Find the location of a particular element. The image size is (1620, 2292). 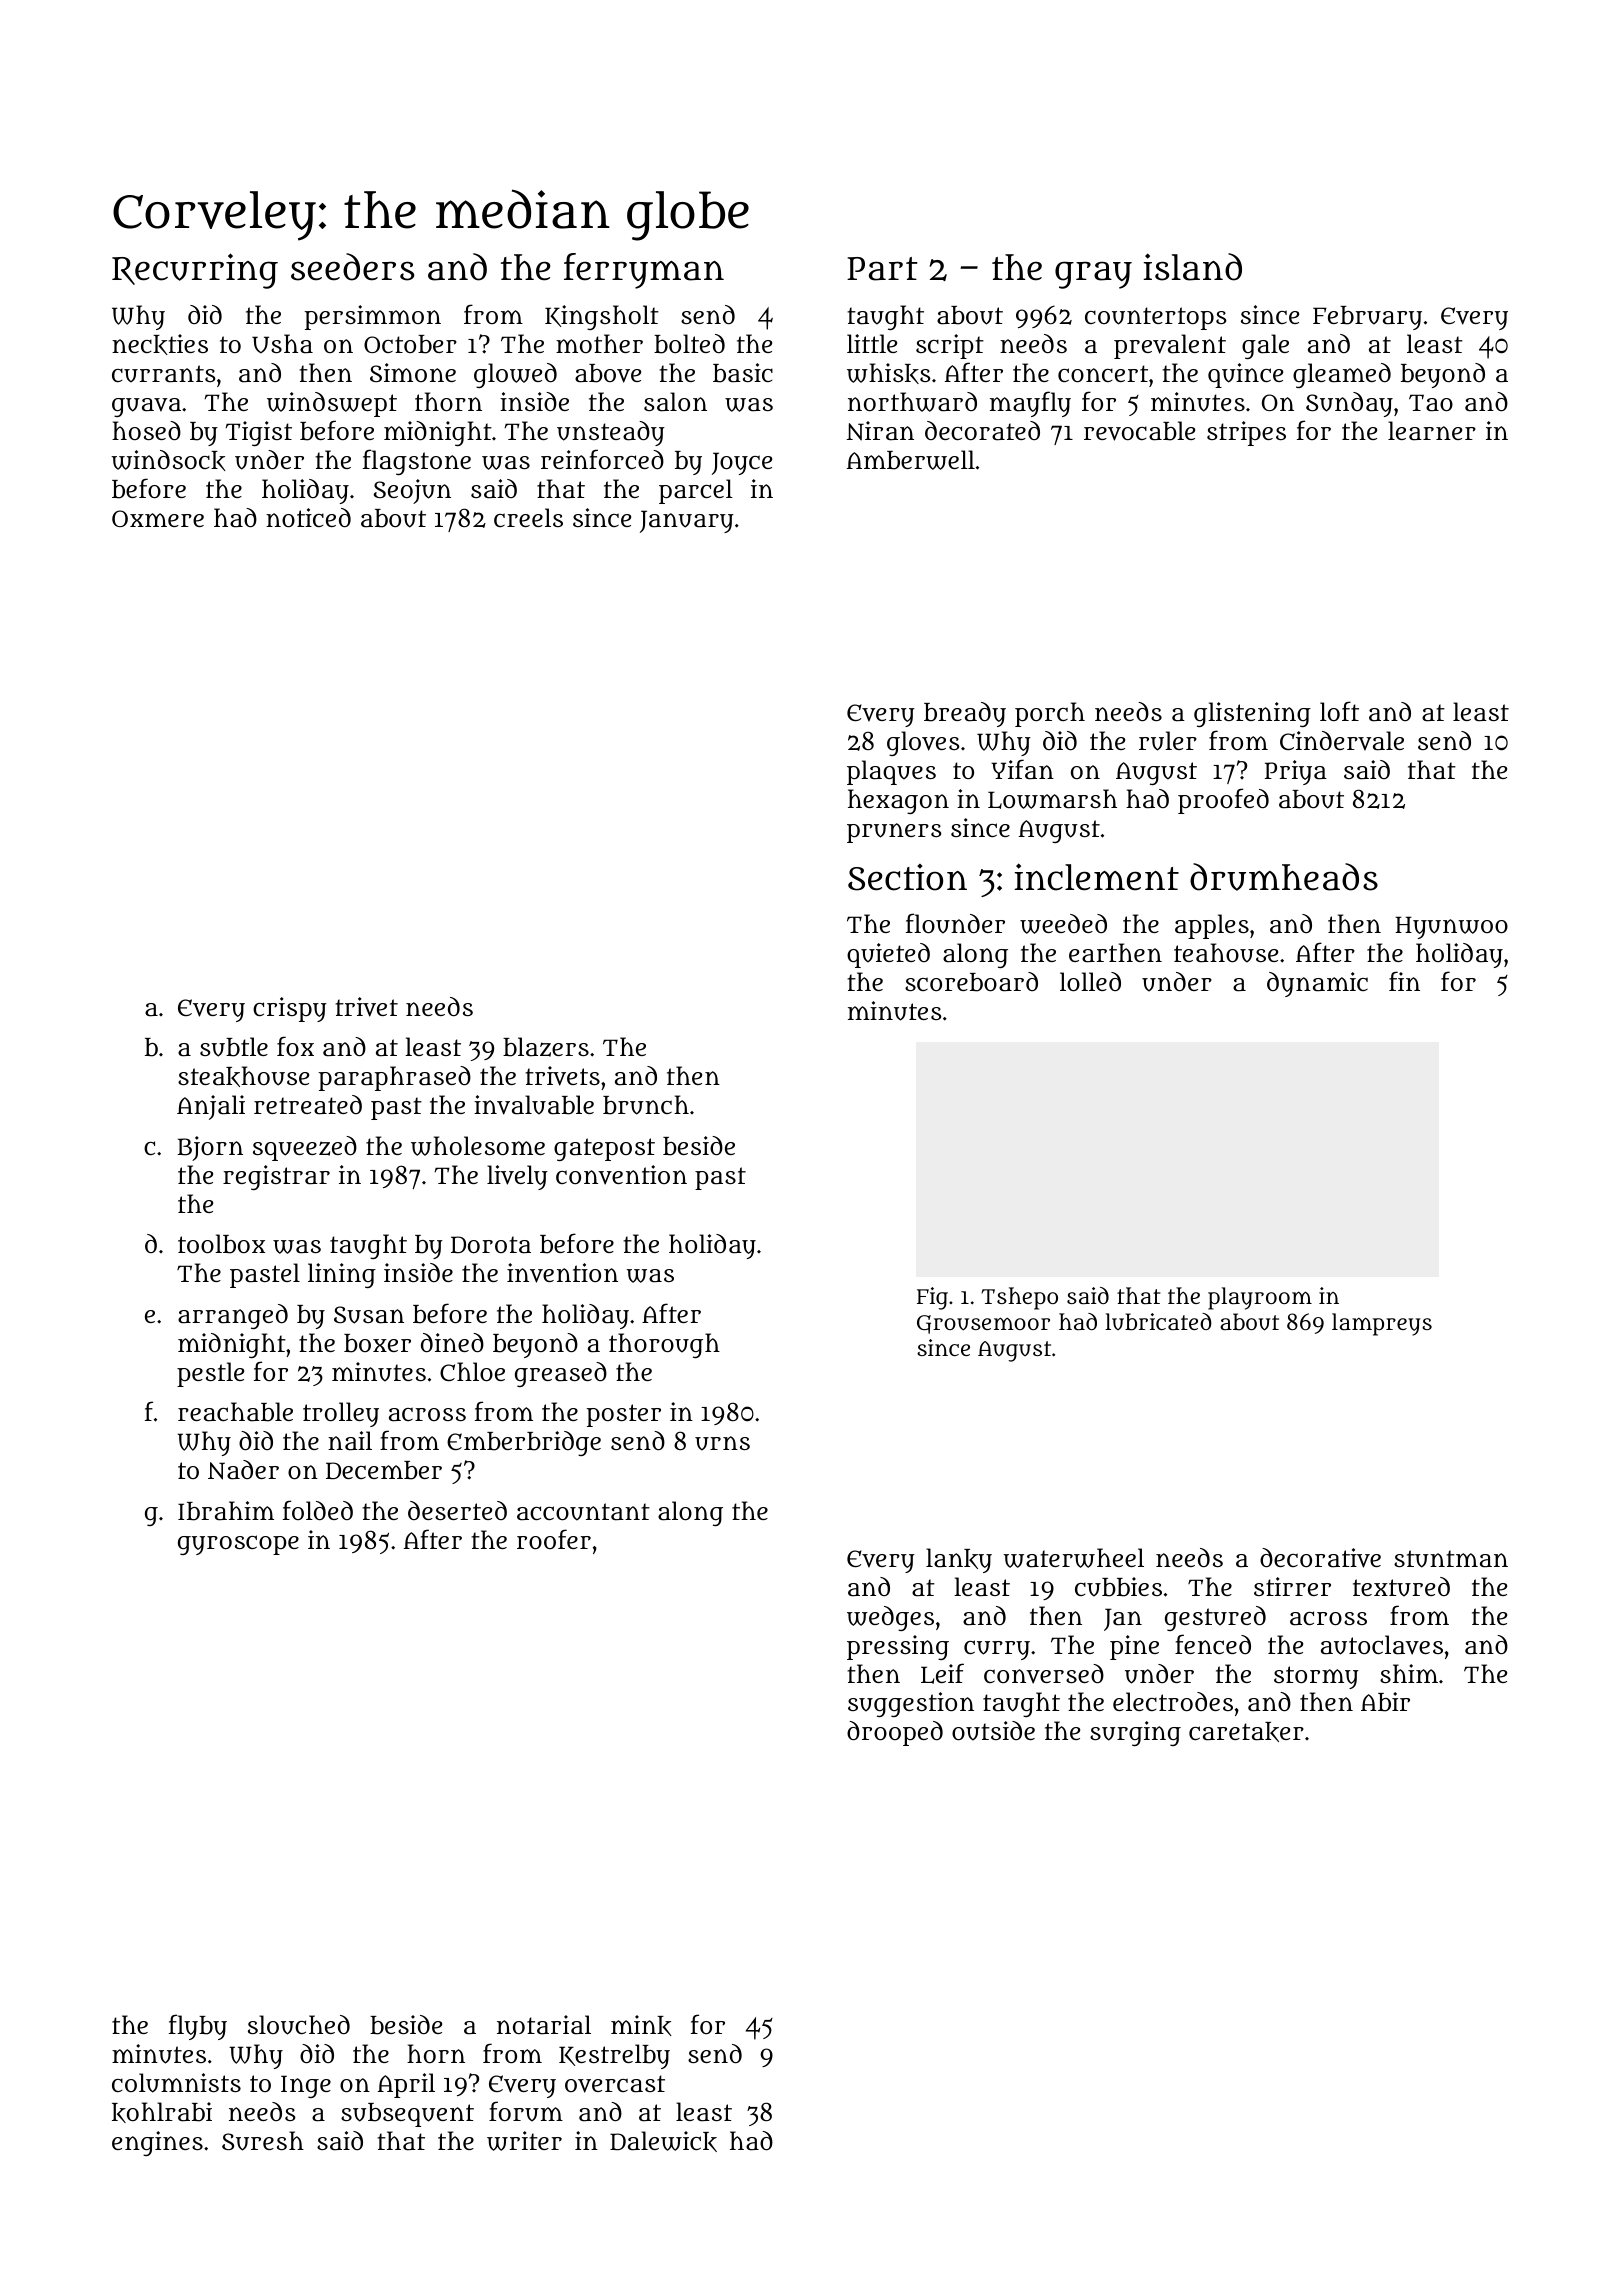

caretaker is located at coordinates (1246, 1732).
